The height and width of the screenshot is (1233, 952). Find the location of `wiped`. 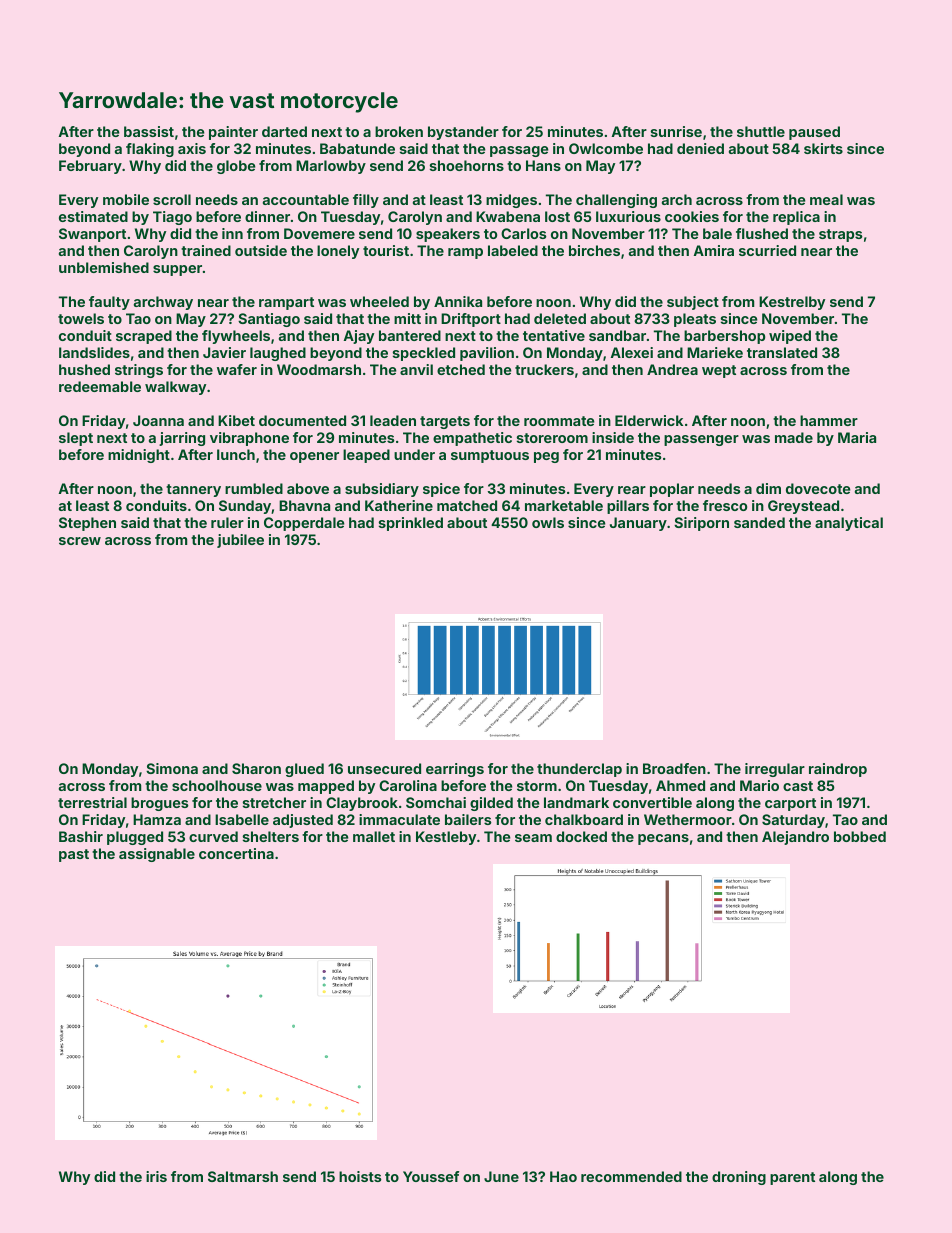

wiped is located at coordinates (790, 337).
